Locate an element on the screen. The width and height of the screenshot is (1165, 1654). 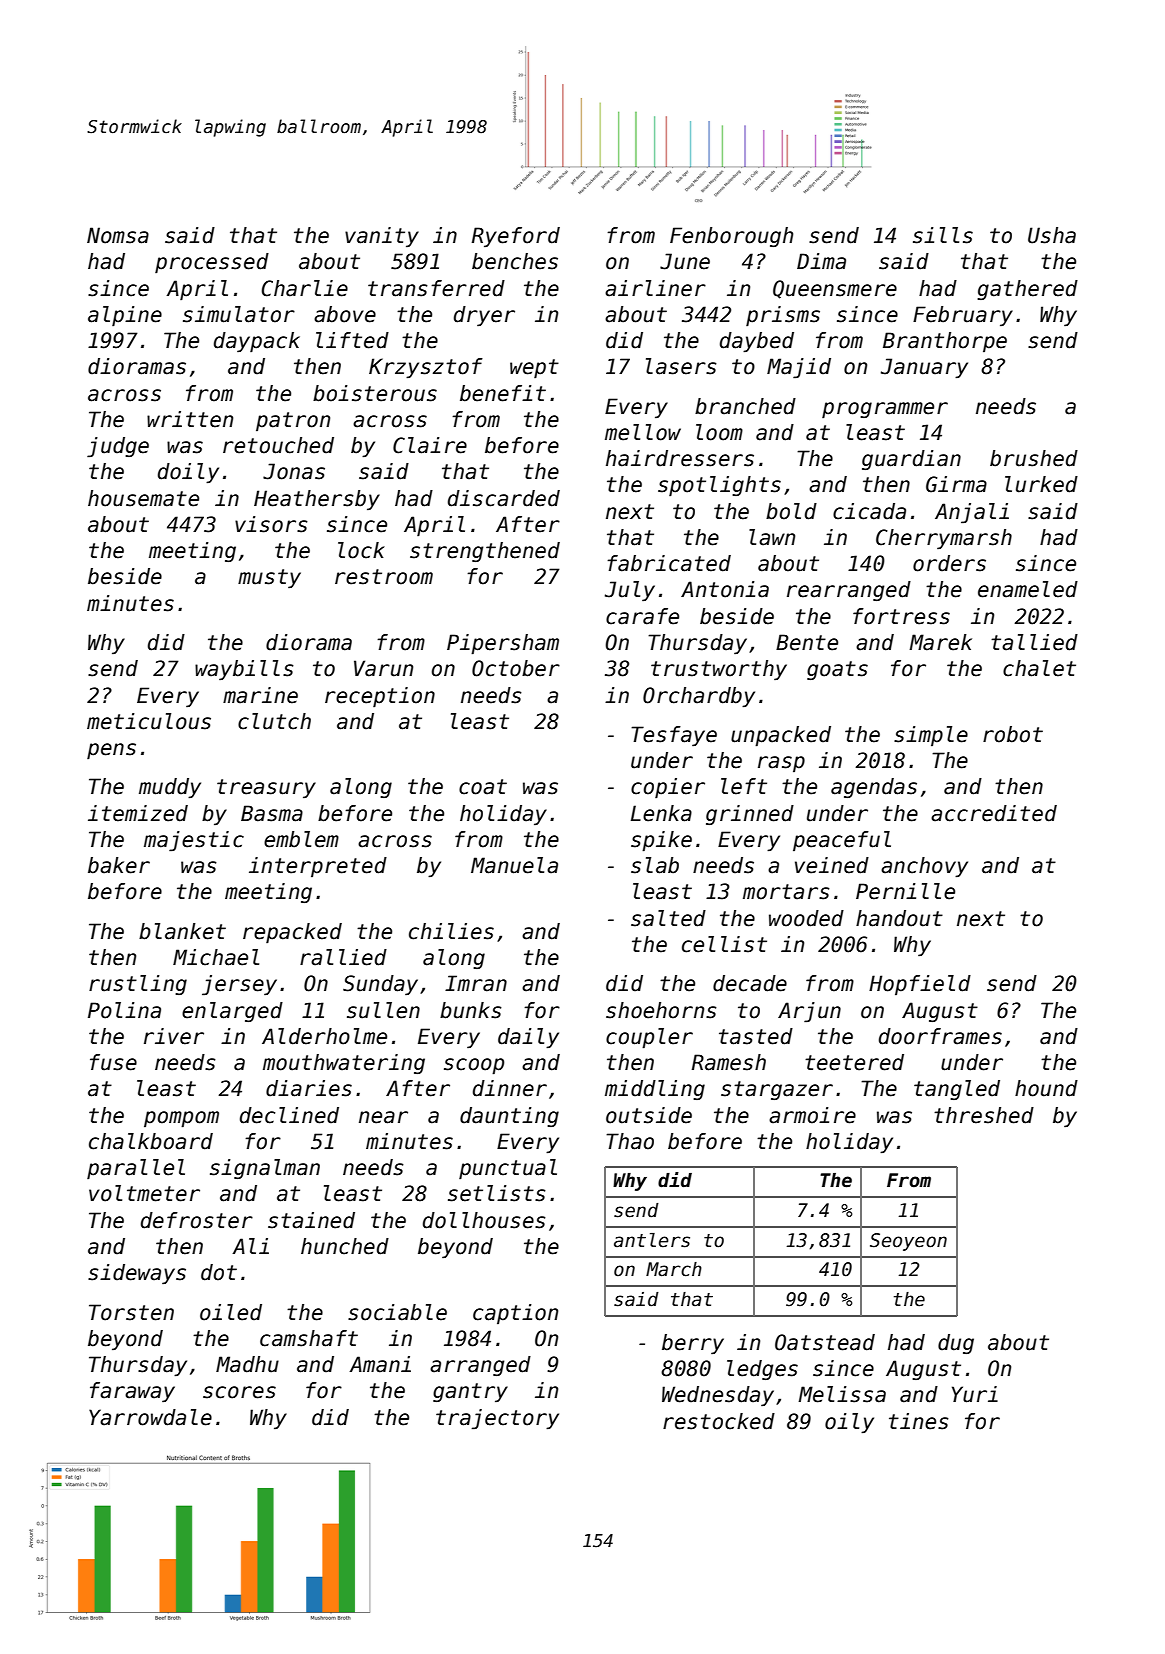
housemate is located at coordinates (143, 498).
